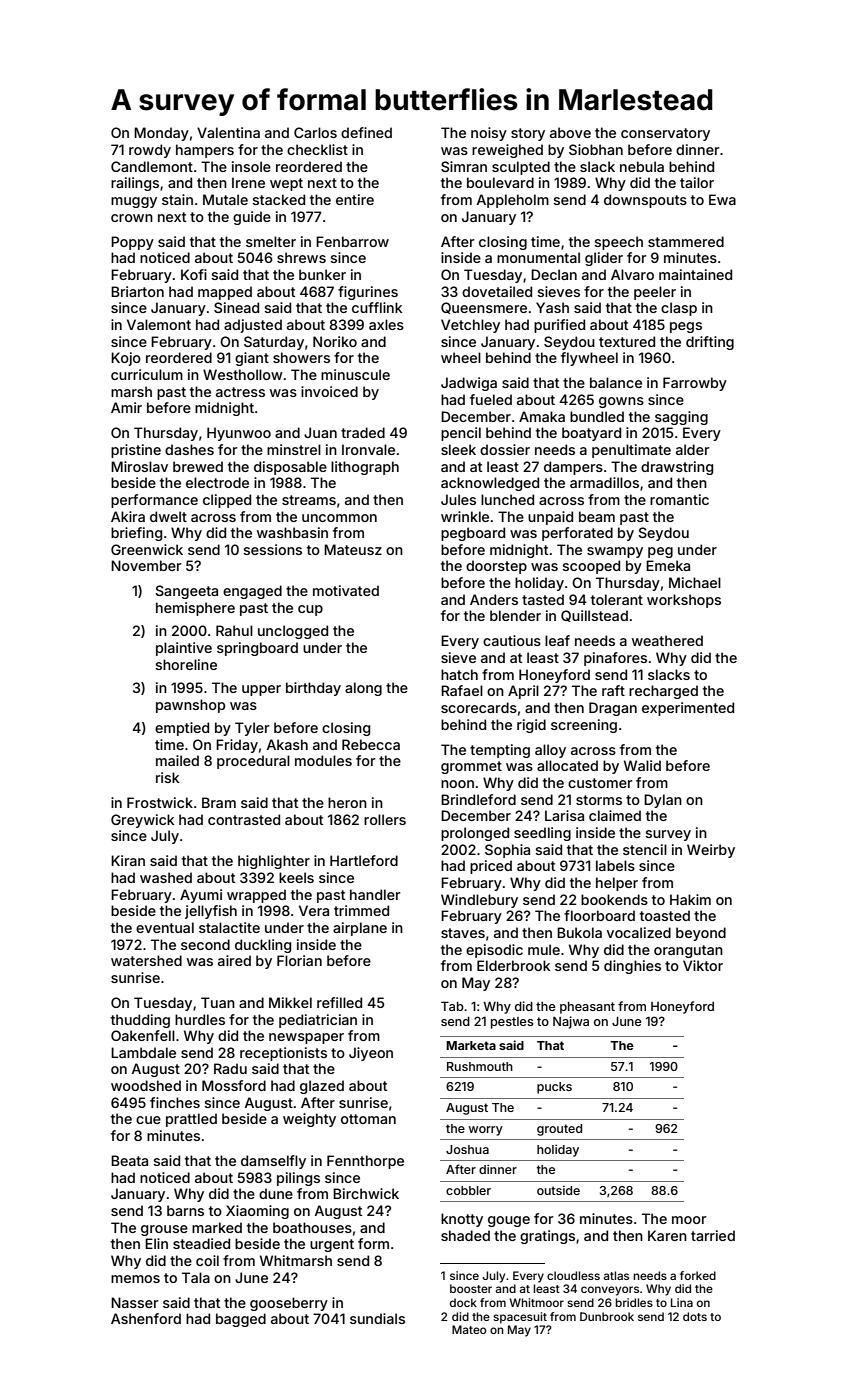 This page has width=849, height=1400. I want to click on Dunbrook, so click(607, 1316).
